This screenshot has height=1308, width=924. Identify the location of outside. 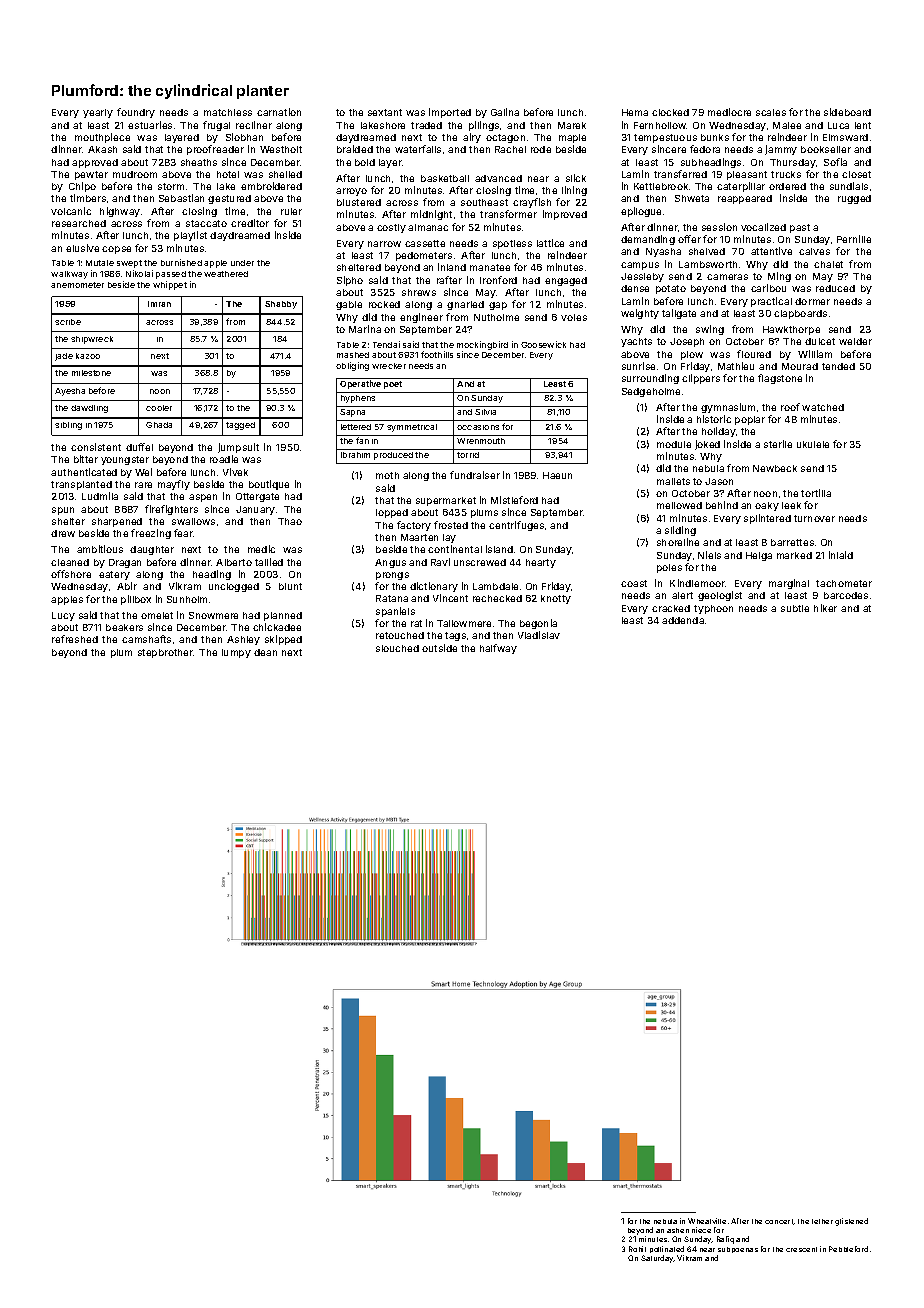
(439, 648).
